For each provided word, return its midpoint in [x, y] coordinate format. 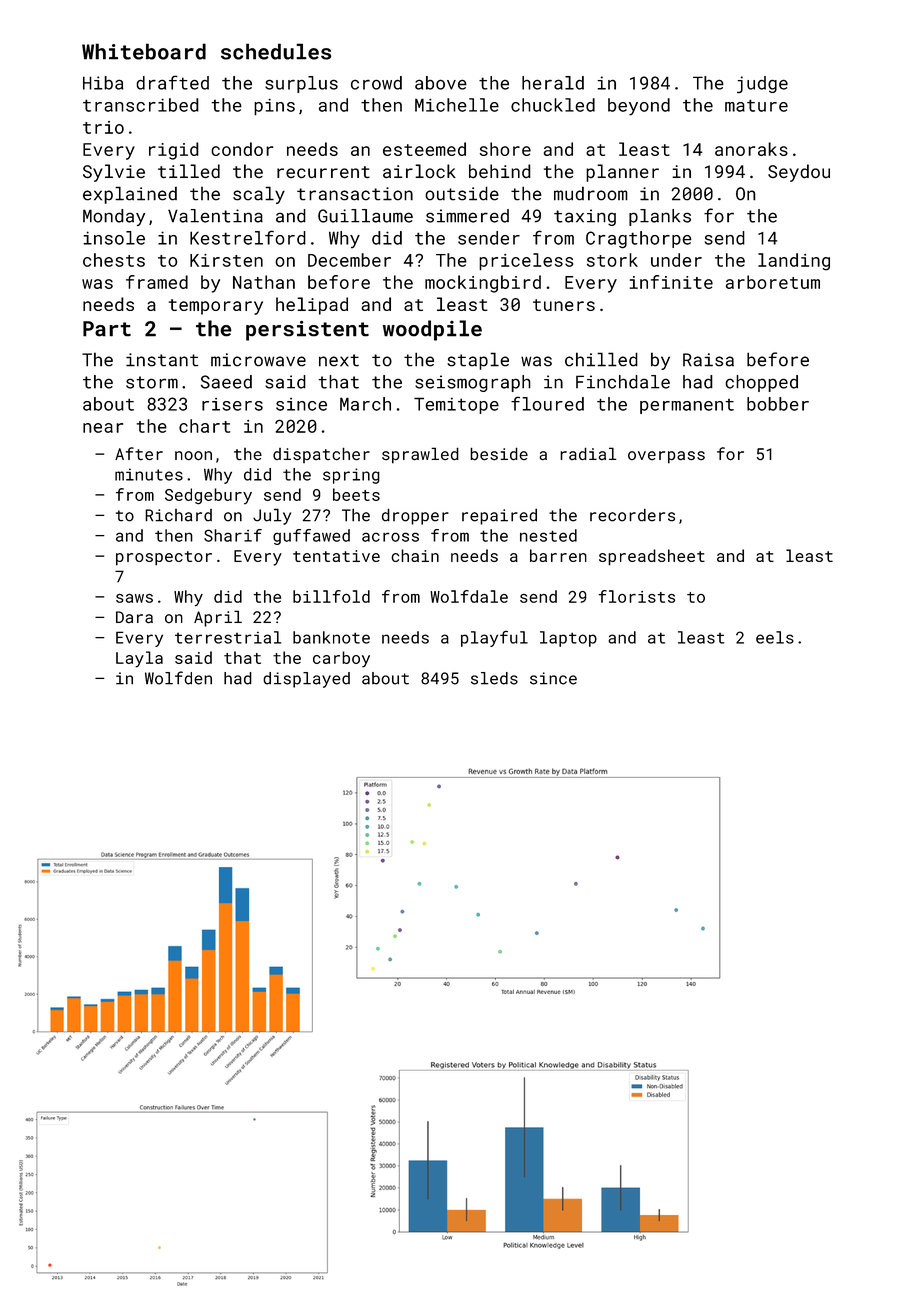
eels [775, 637]
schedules [276, 51]
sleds [494, 678]
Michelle [457, 105]
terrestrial [228, 637]
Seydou [799, 173]
